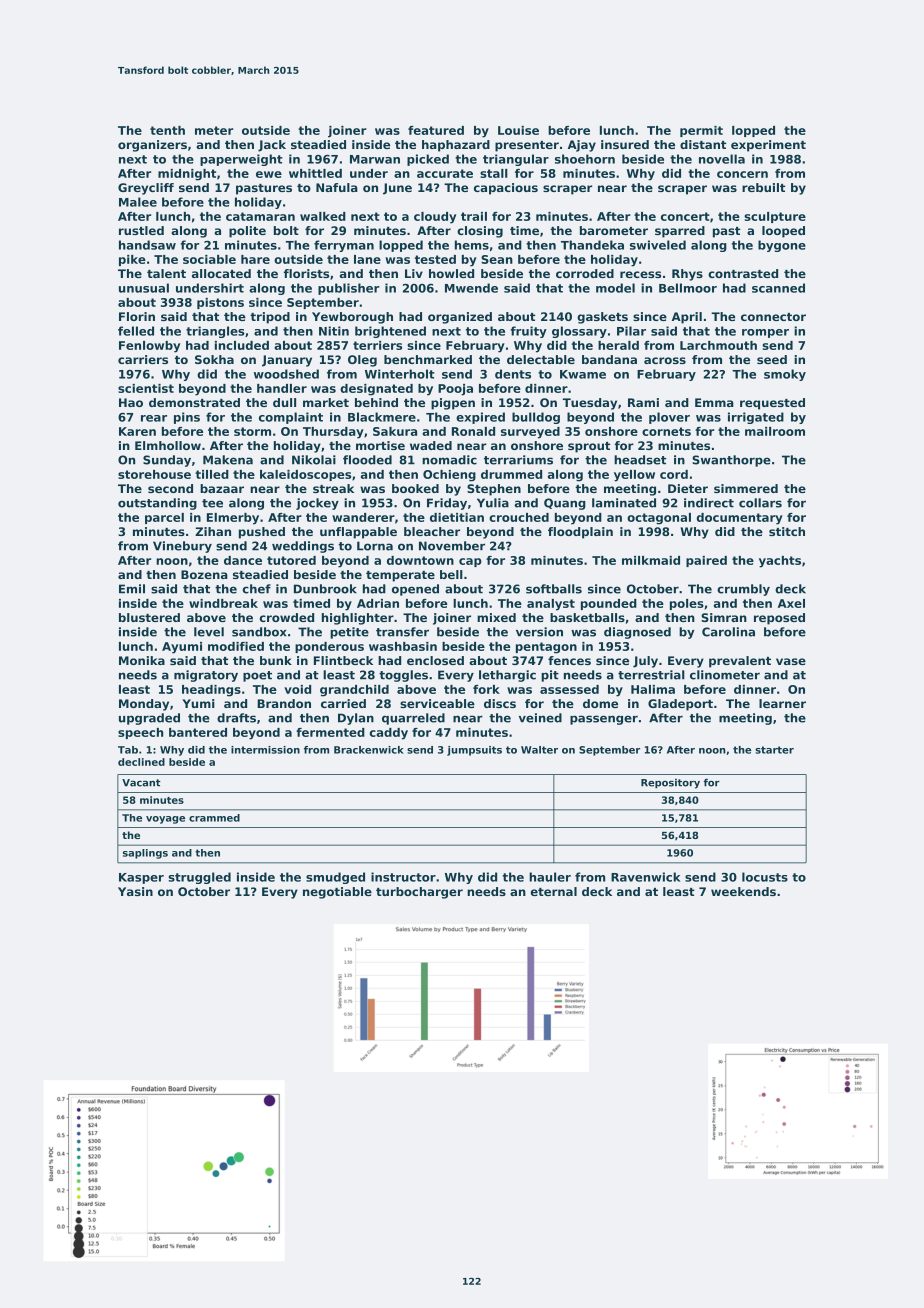 This image has width=924, height=1308. I want to click on permit, so click(701, 131).
